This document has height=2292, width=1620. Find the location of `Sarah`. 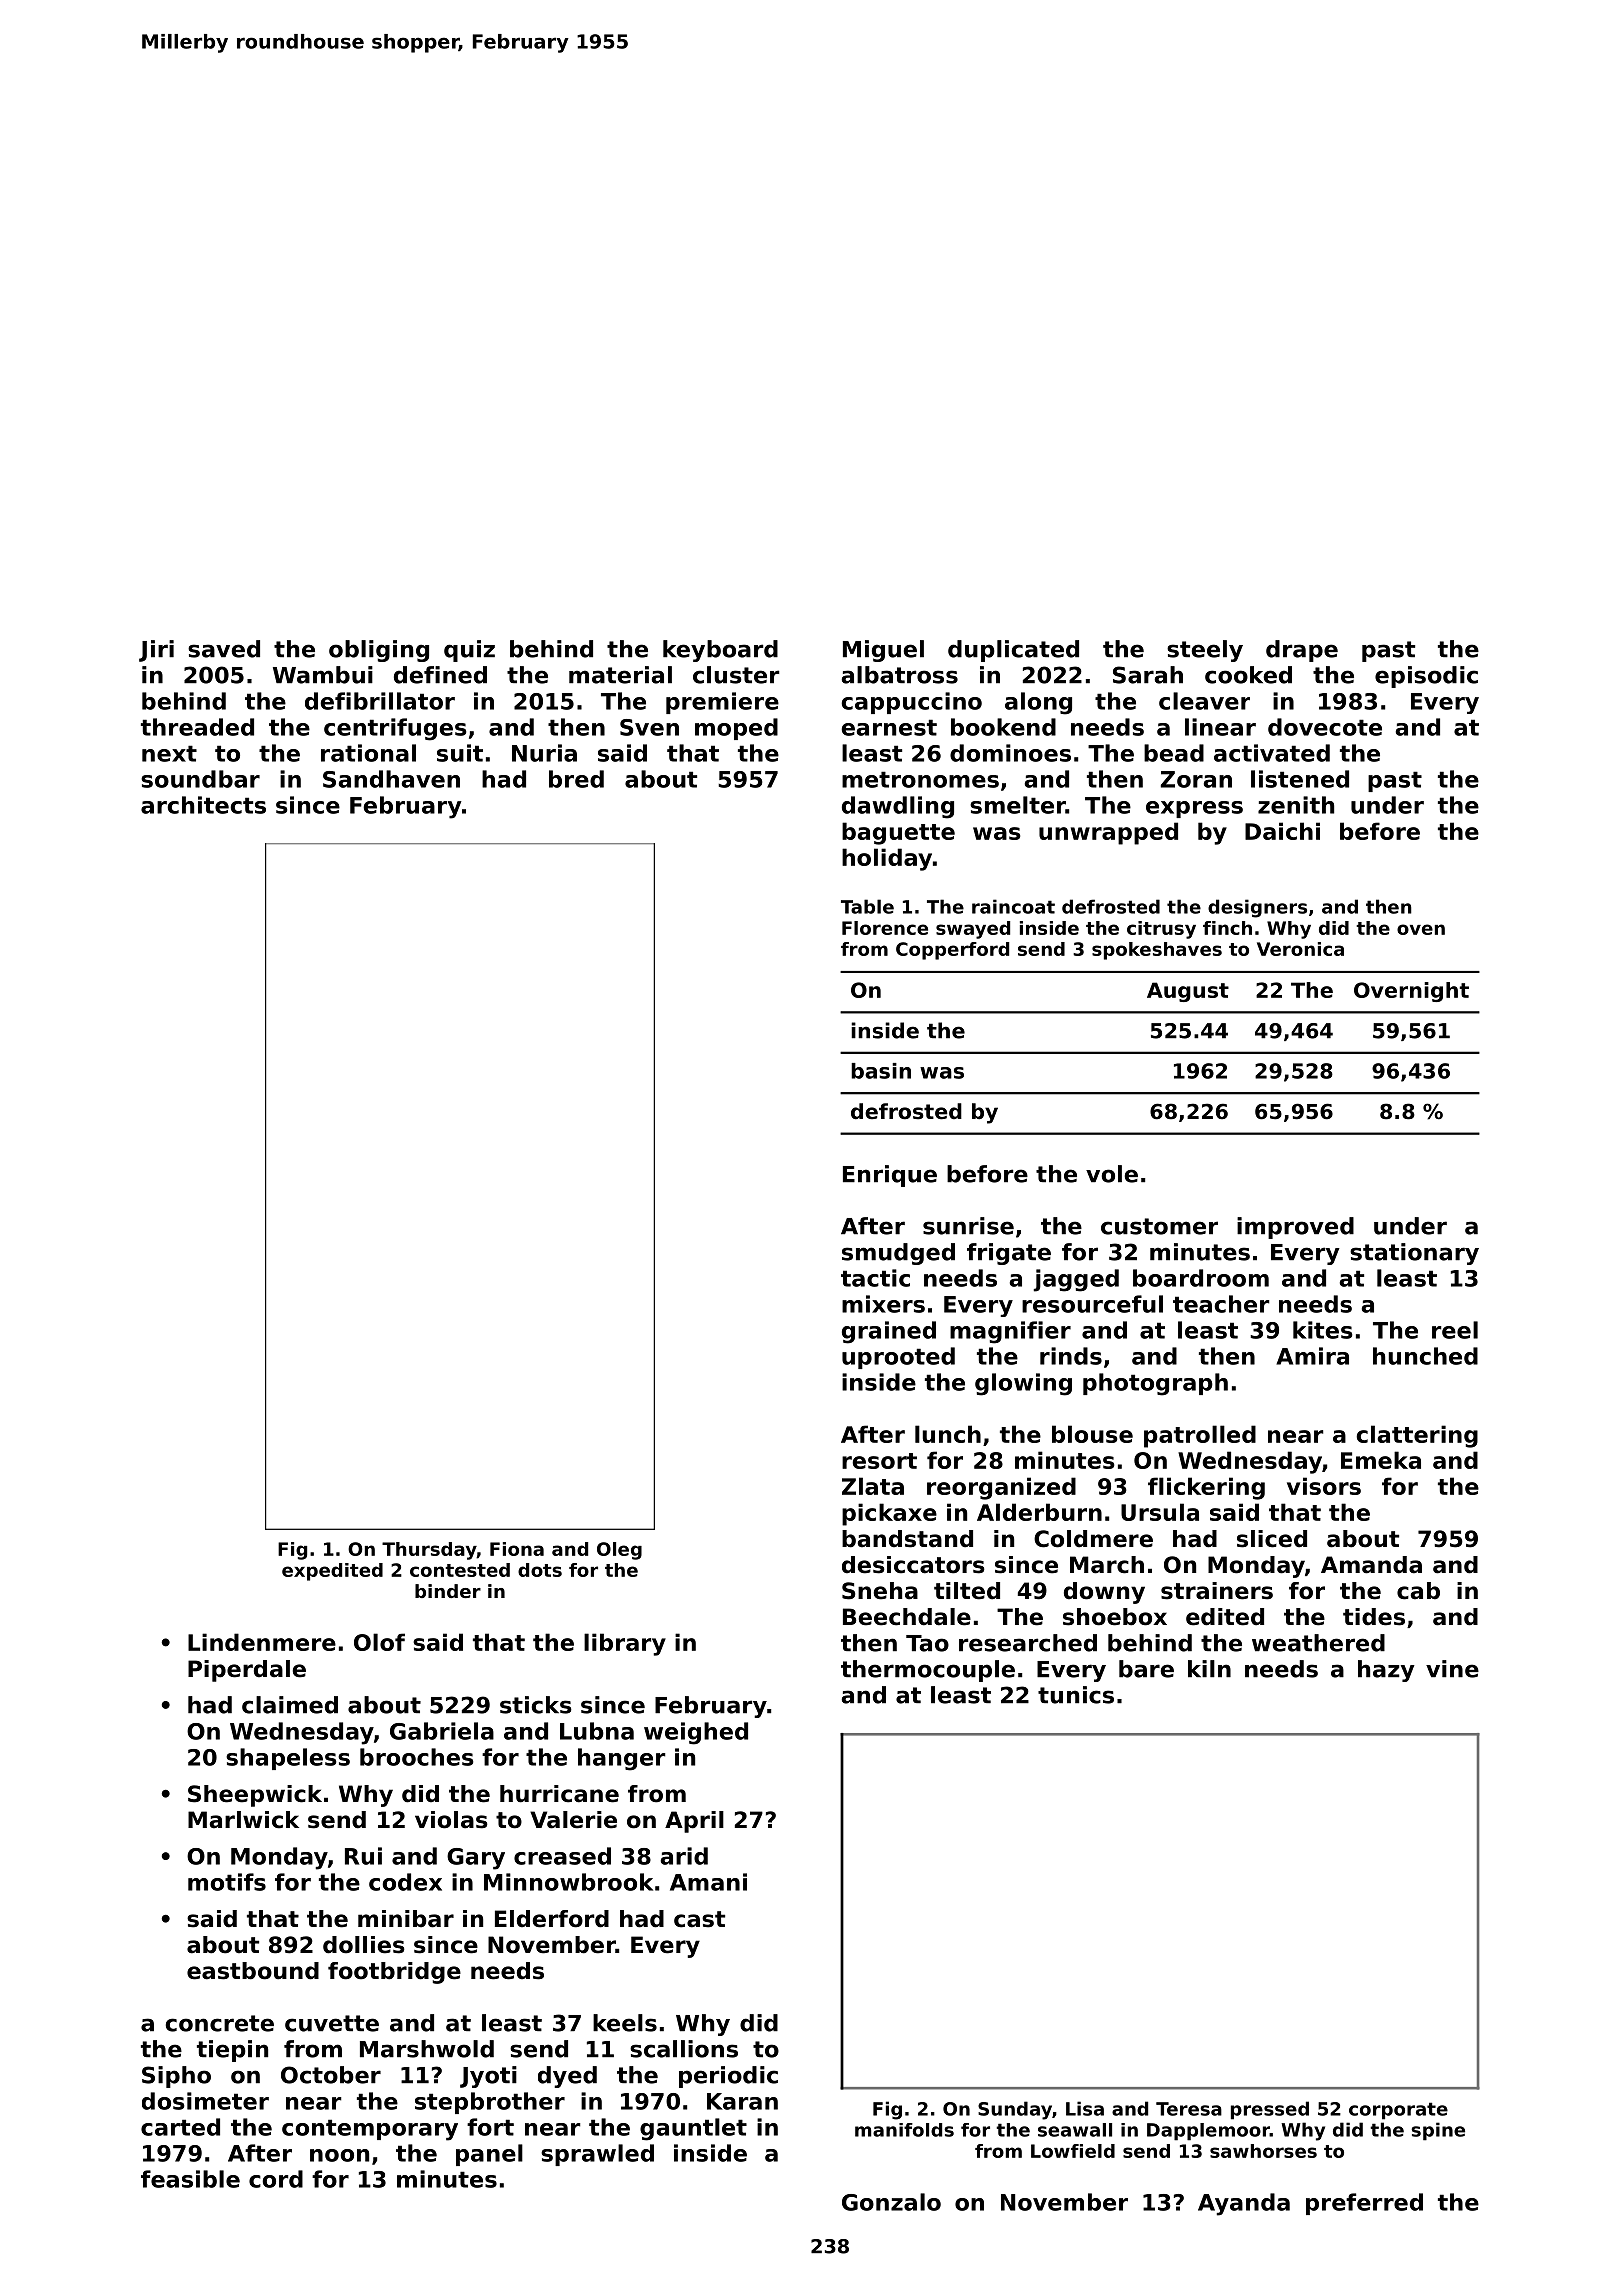

Sarah is located at coordinates (1148, 675).
